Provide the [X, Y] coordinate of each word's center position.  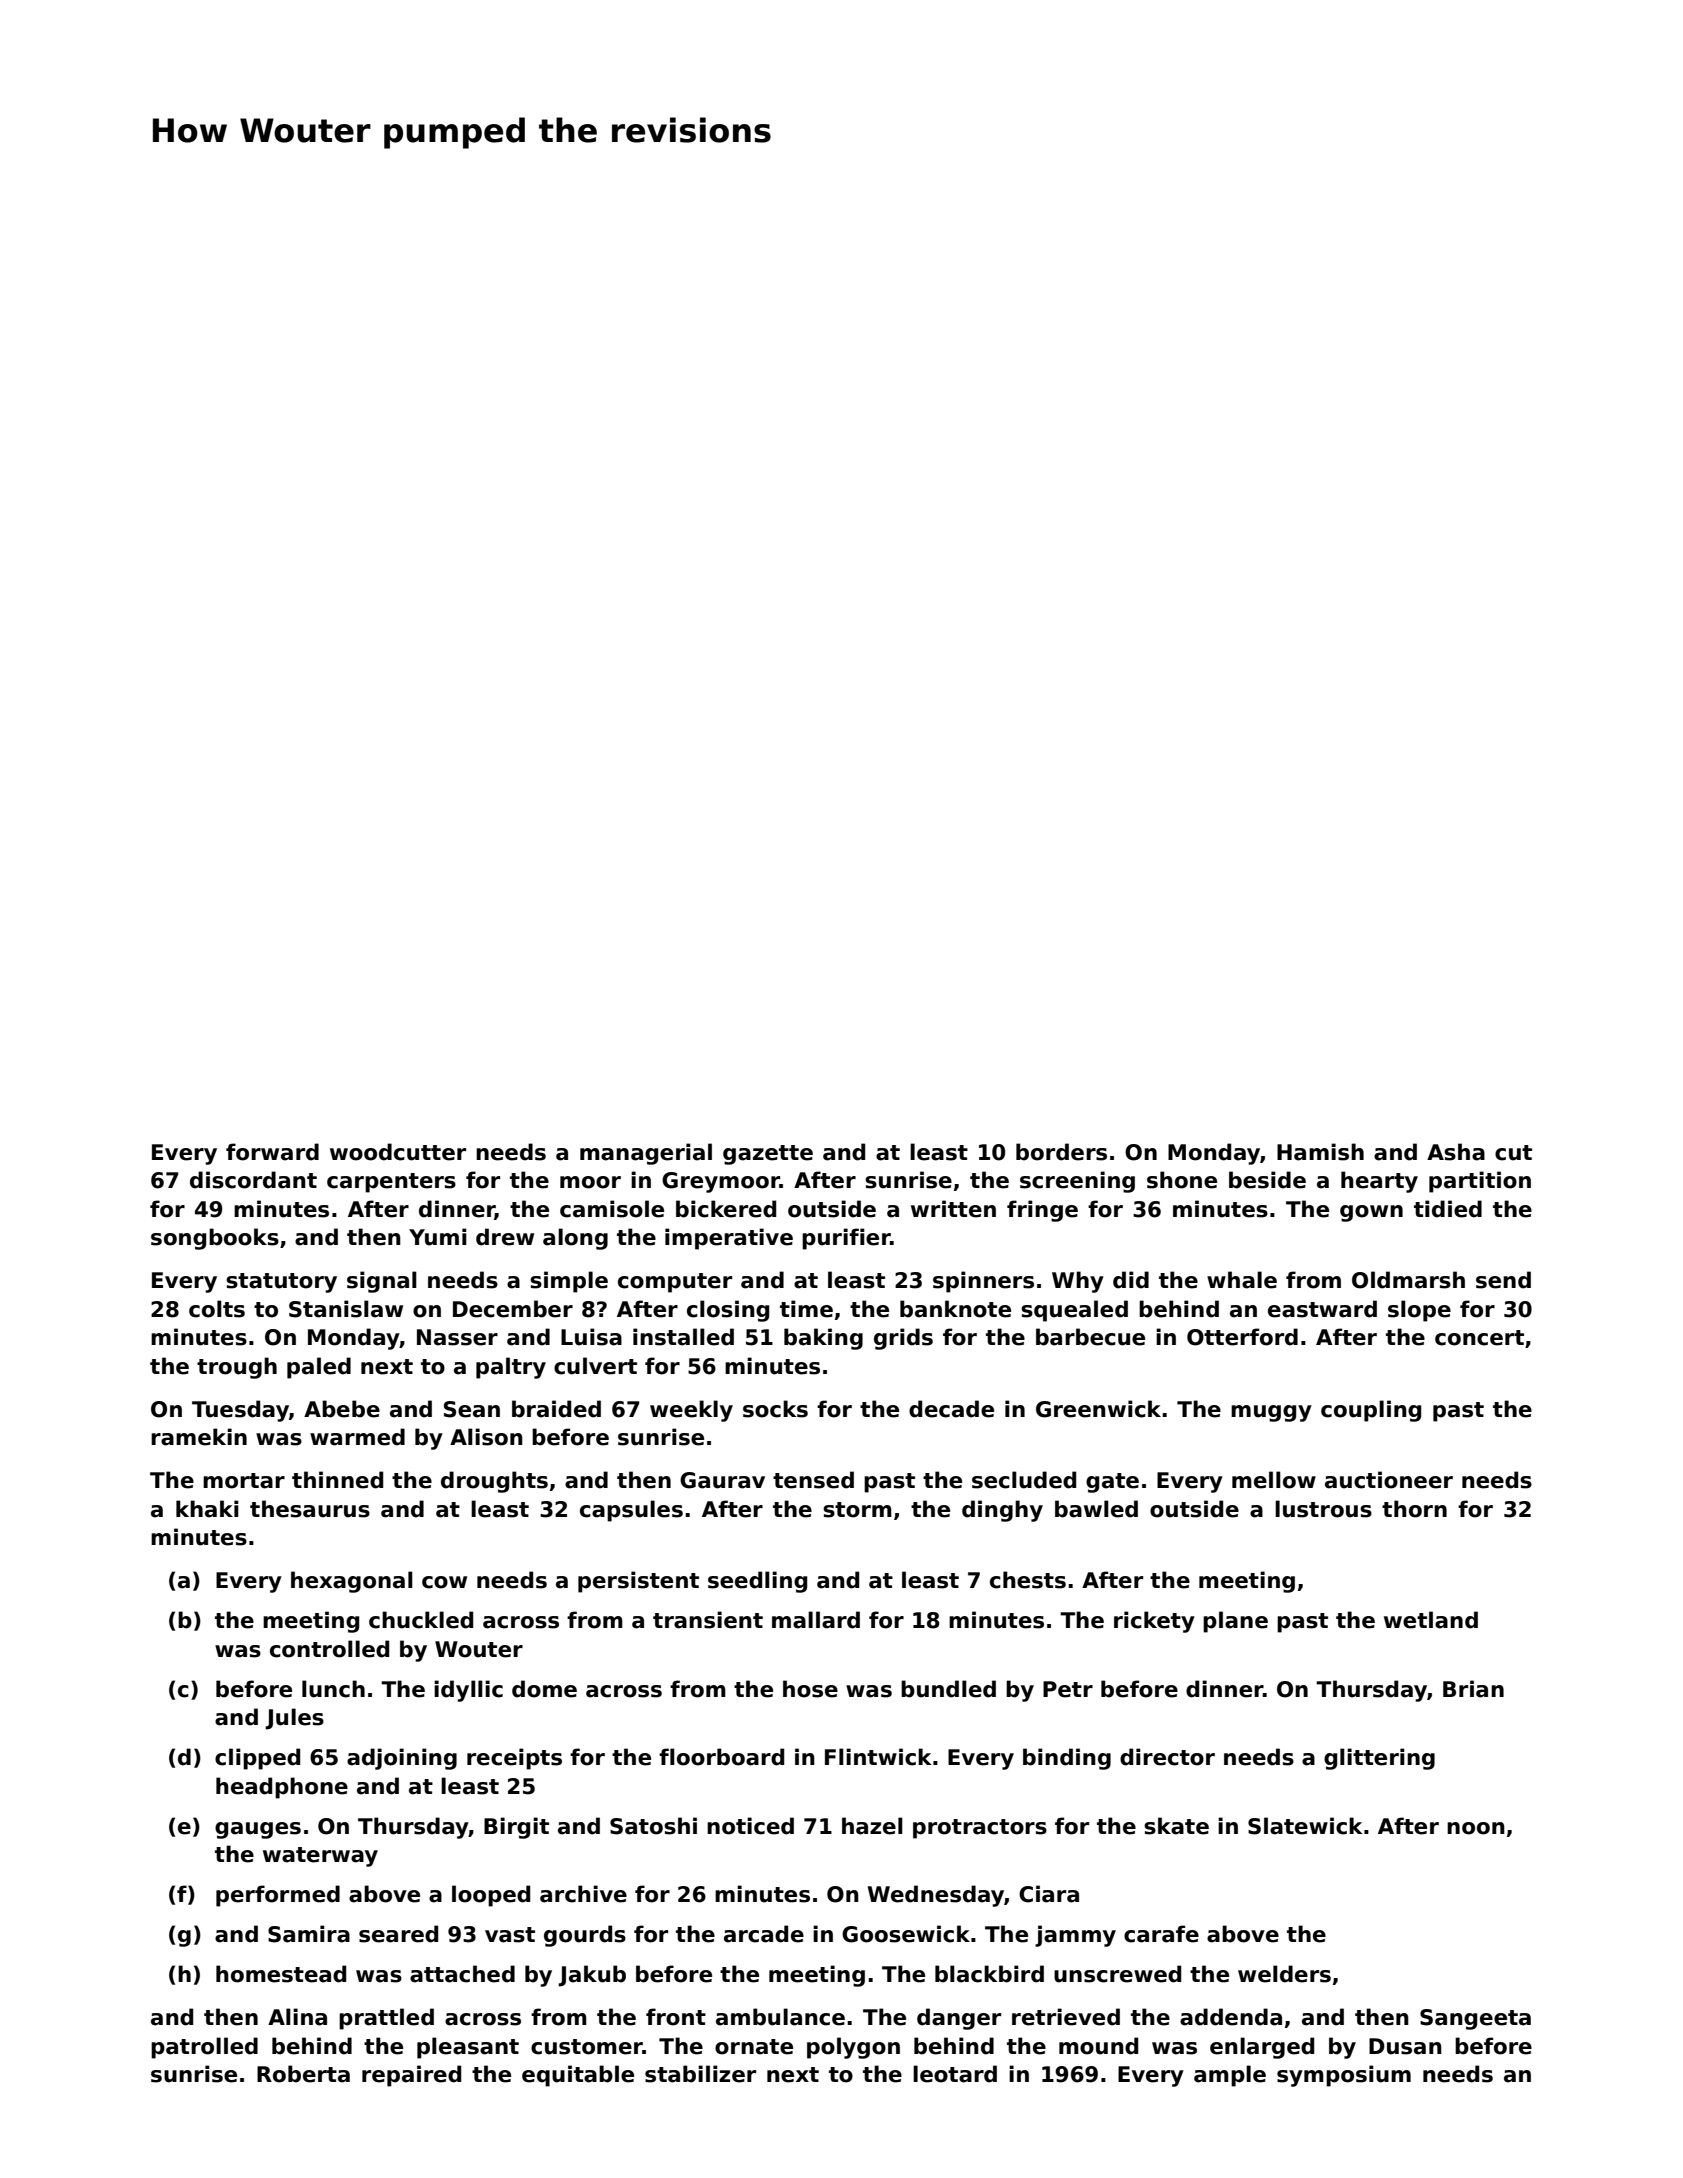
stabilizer [700, 2074]
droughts [494, 1482]
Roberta [303, 2074]
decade [951, 1409]
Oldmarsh [1408, 1280]
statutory [281, 1283]
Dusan [1405, 2046]
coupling [1371, 1411]
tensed [813, 1480]
